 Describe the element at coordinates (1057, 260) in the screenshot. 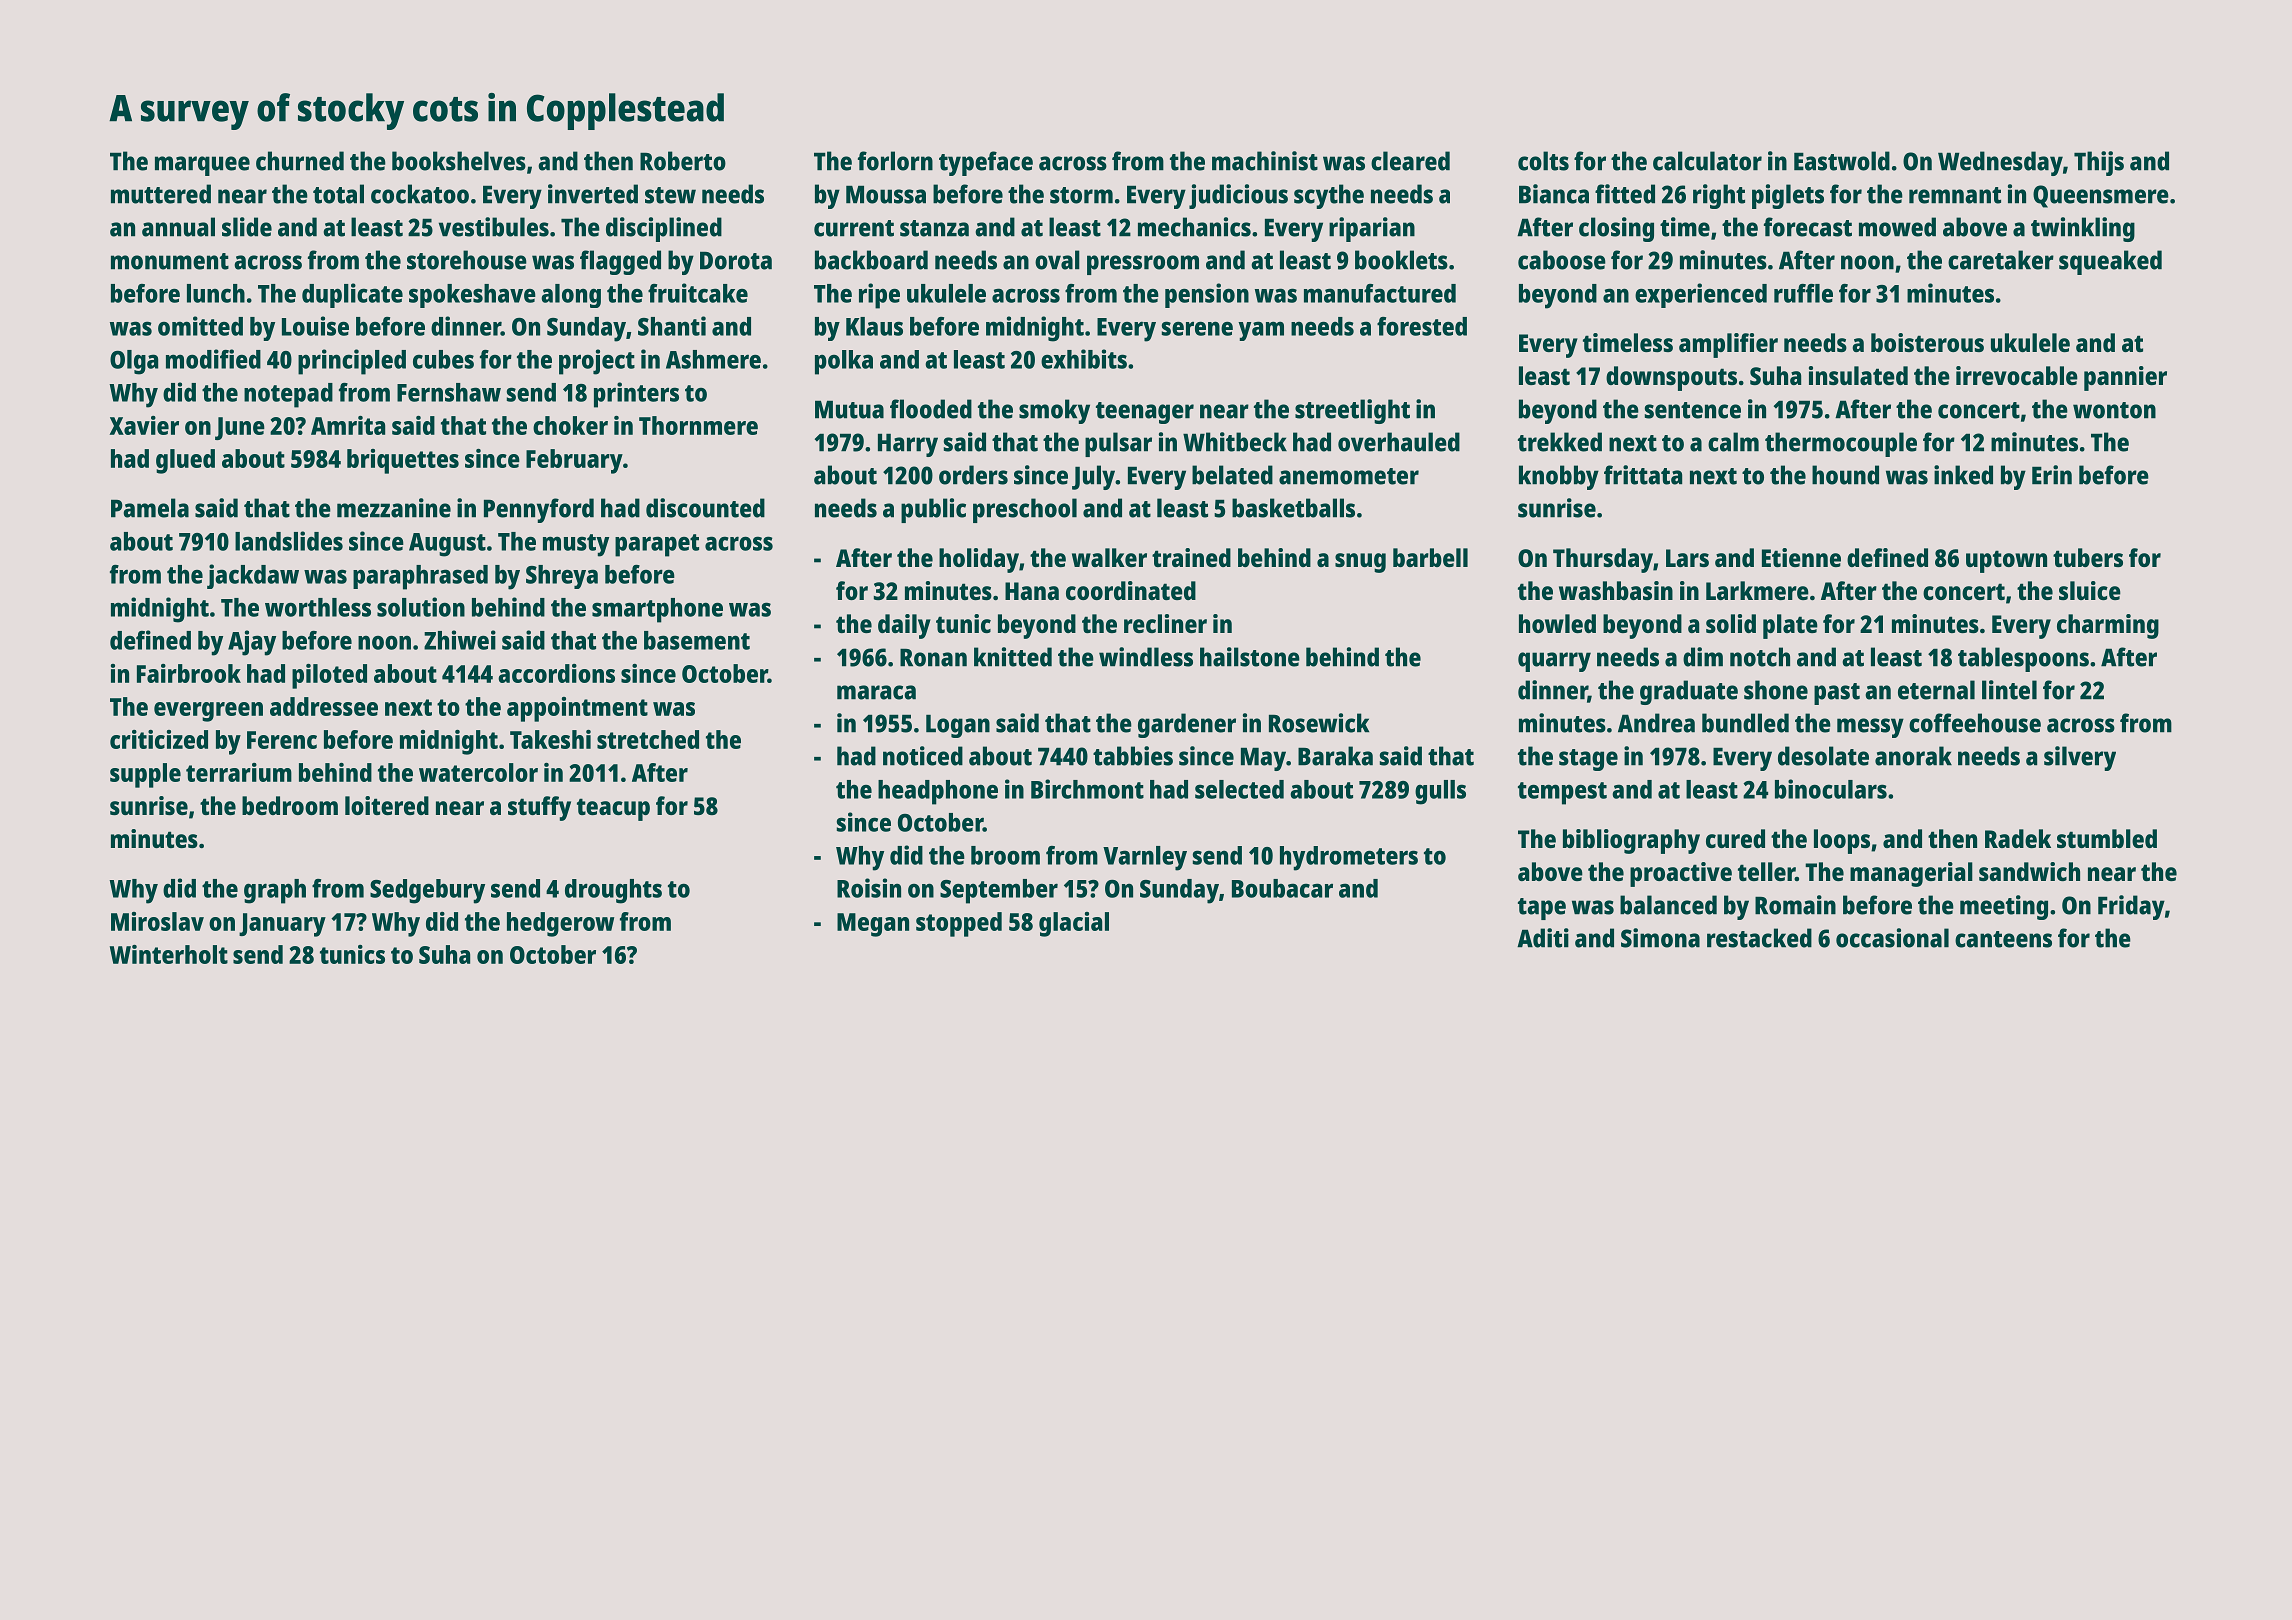

I see `oval` at that location.
